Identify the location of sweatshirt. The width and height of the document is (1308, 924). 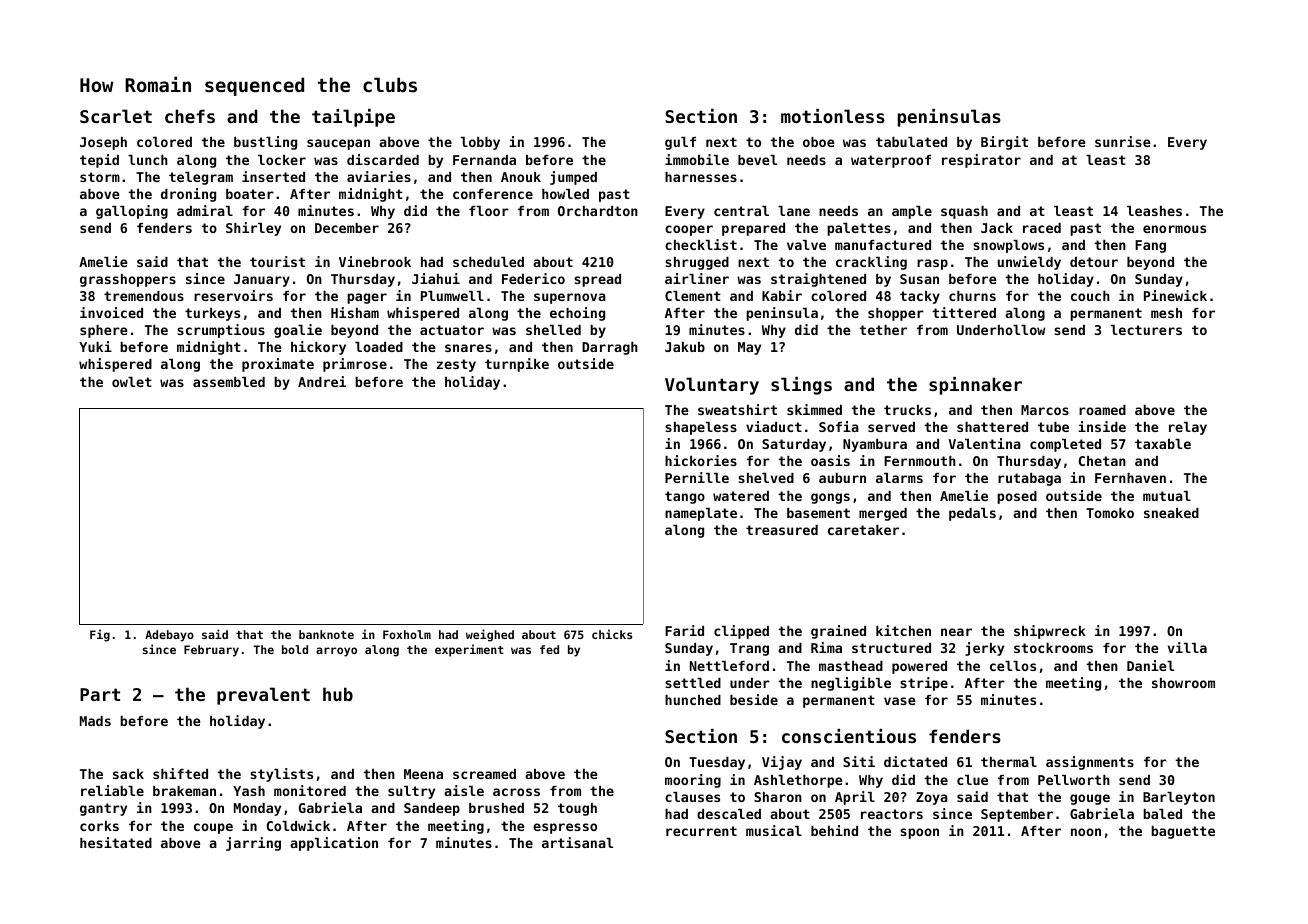
(737, 409).
